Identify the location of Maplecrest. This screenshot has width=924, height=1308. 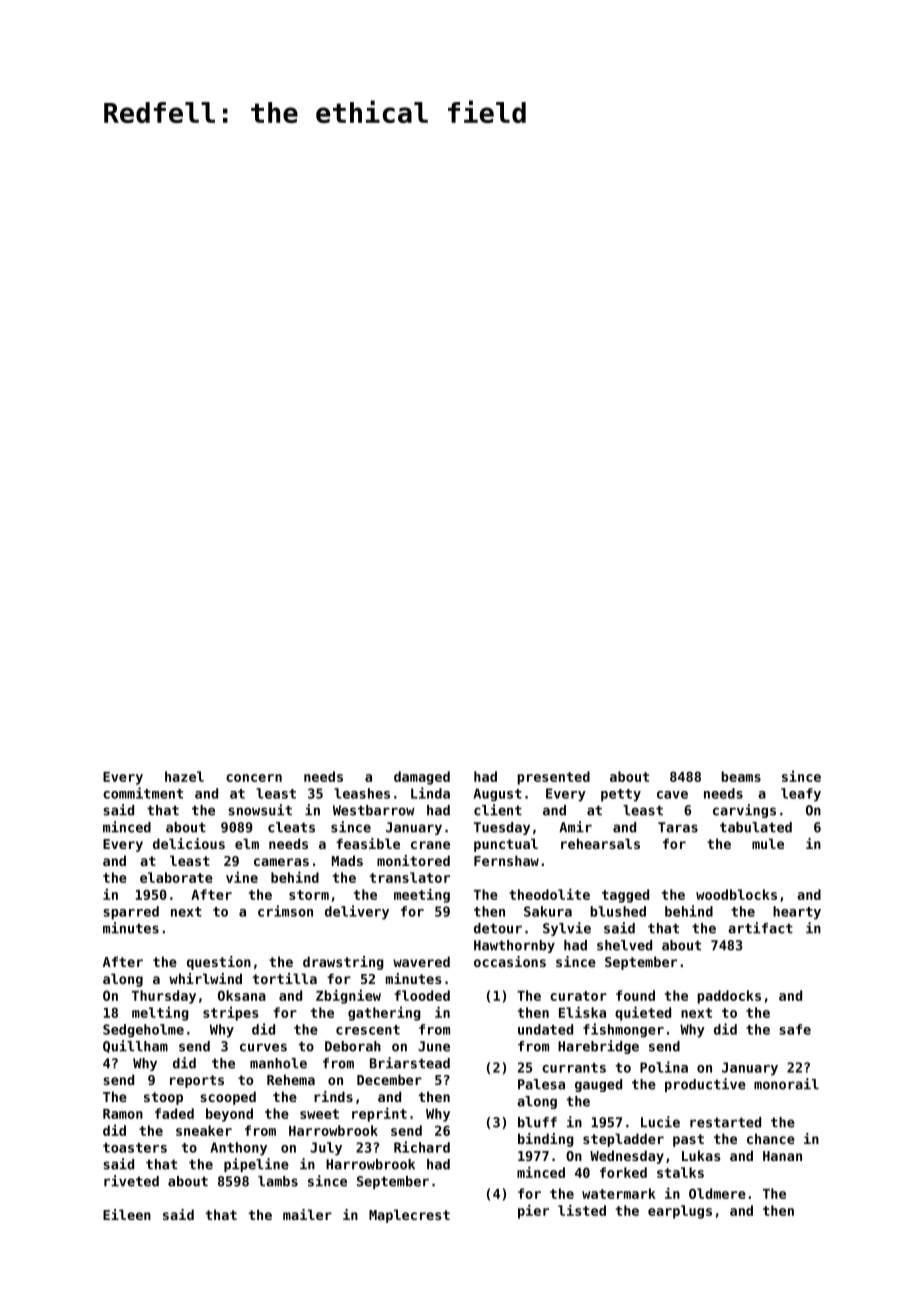
(409, 1216).
